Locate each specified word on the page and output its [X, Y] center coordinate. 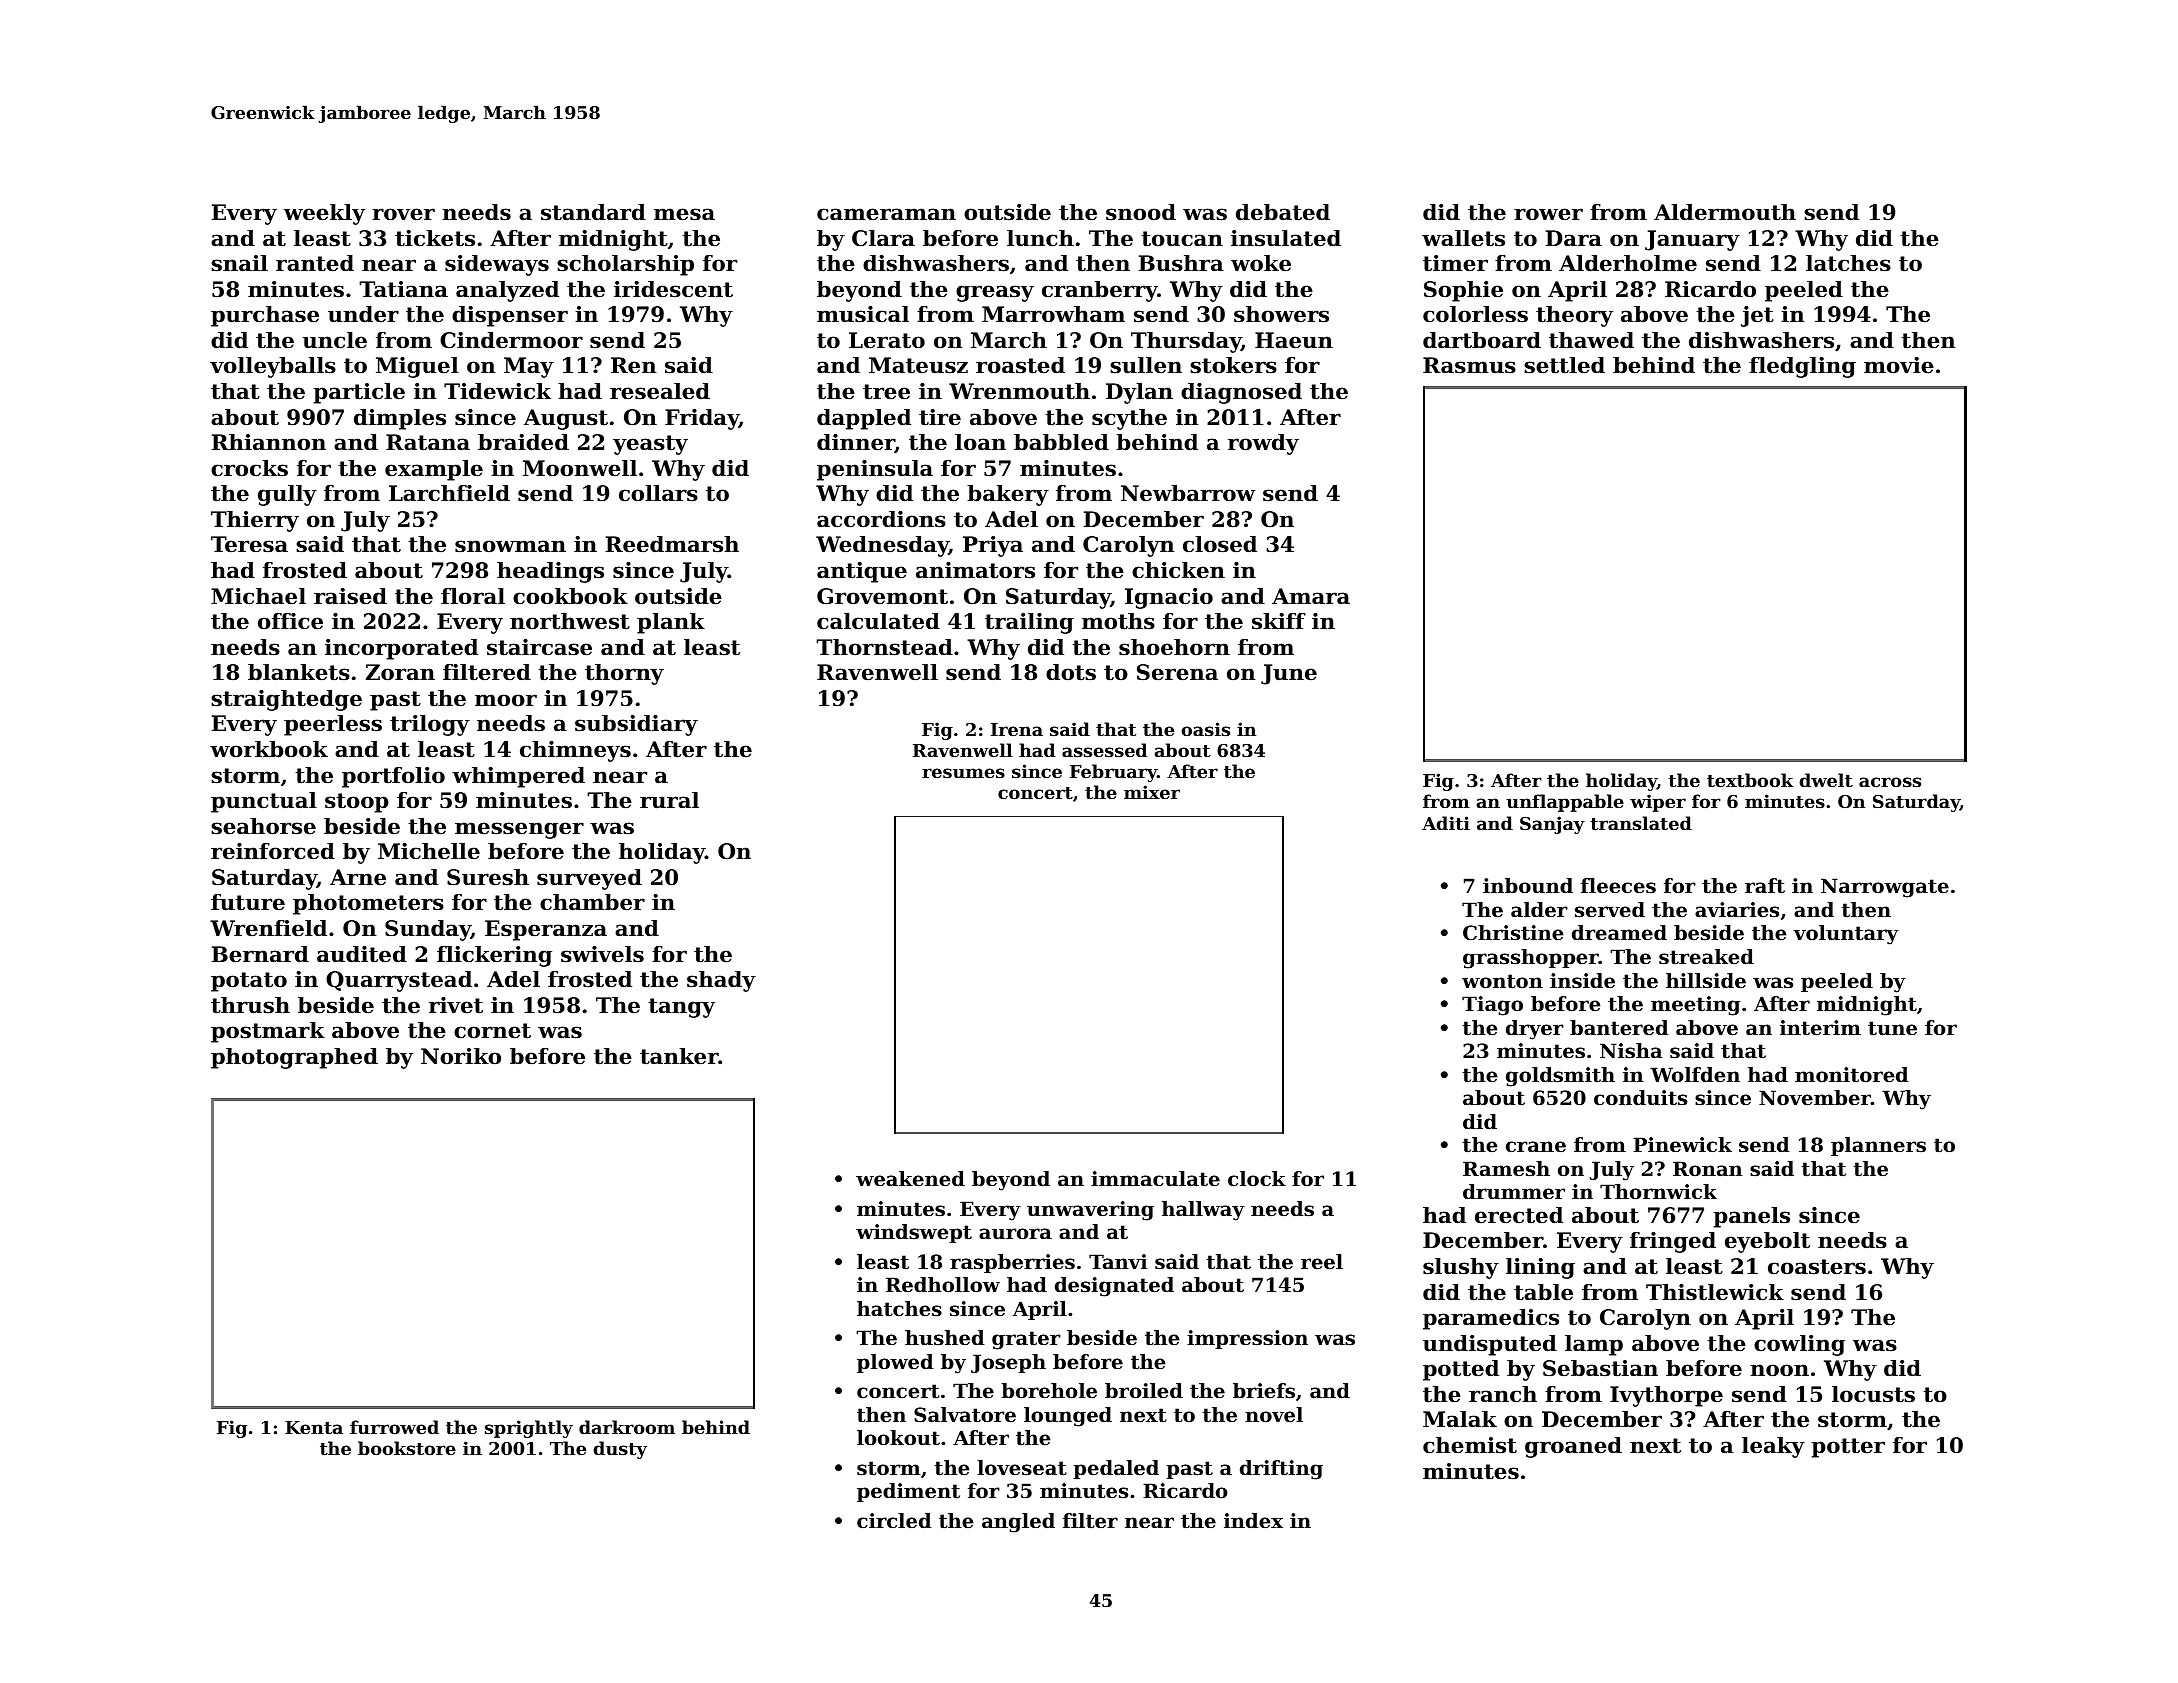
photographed [294, 1058]
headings [550, 572]
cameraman [886, 214]
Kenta [314, 1427]
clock [1257, 1179]
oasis [1205, 729]
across [1890, 782]
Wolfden [1695, 1075]
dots [1071, 672]
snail [239, 263]
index [1253, 1521]
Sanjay [1552, 825]
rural [669, 800]
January [1692, 240]
